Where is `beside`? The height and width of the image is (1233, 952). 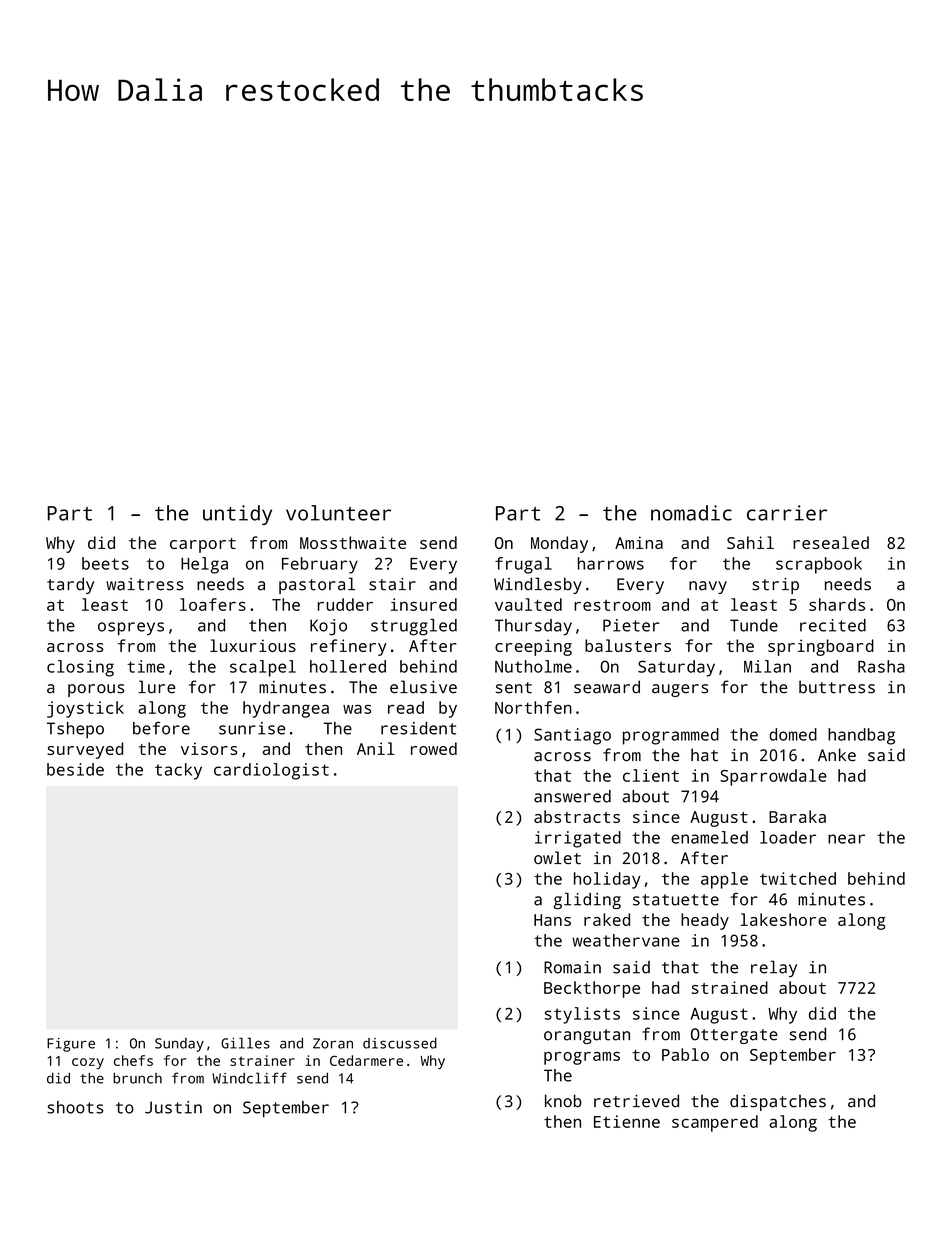 beside is located at coordinates (75, 769).
